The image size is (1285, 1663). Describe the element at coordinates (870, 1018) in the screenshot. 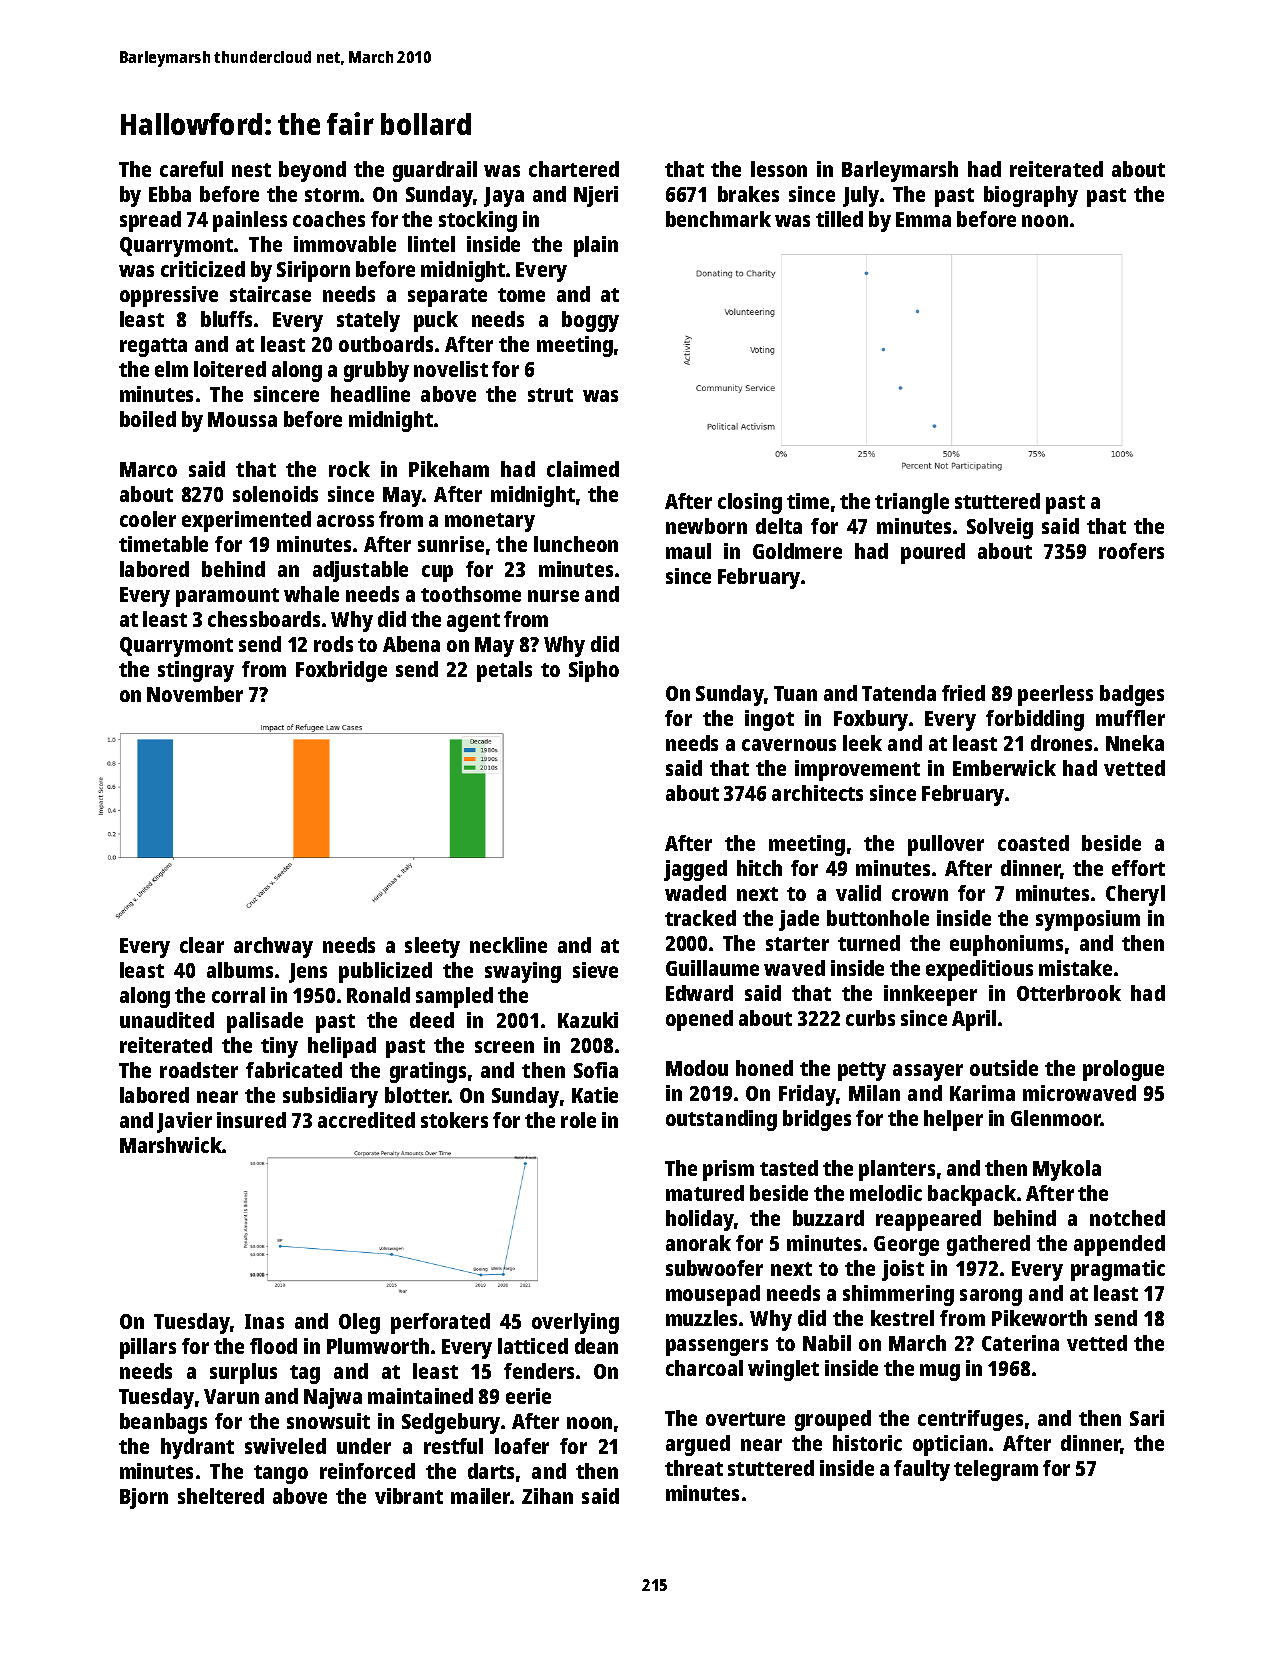

I see `curbs` at that location.
